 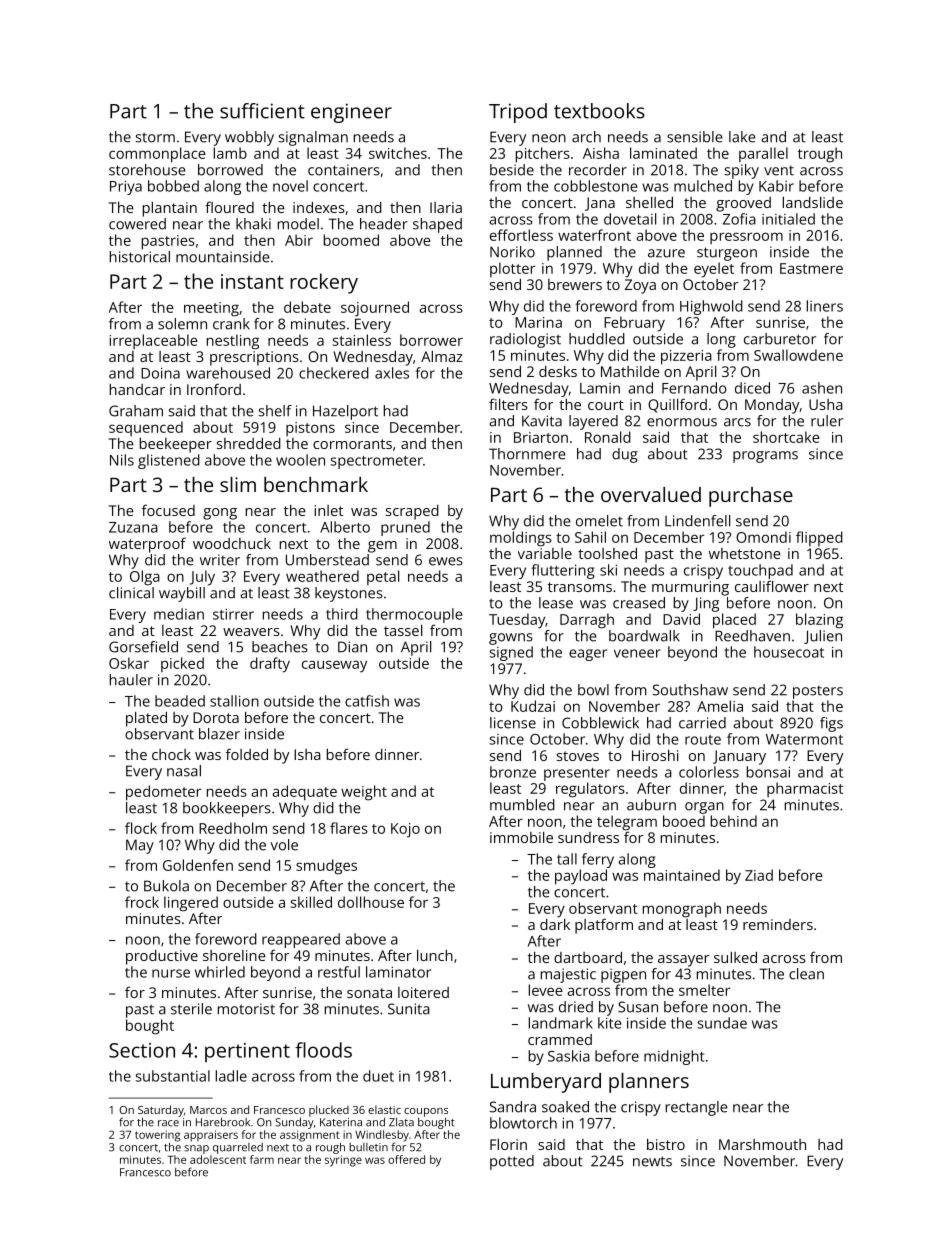 What do you see at coordinates (630, 371) in the image?
I see `Mathilde` at bounding box center [630, 371].
